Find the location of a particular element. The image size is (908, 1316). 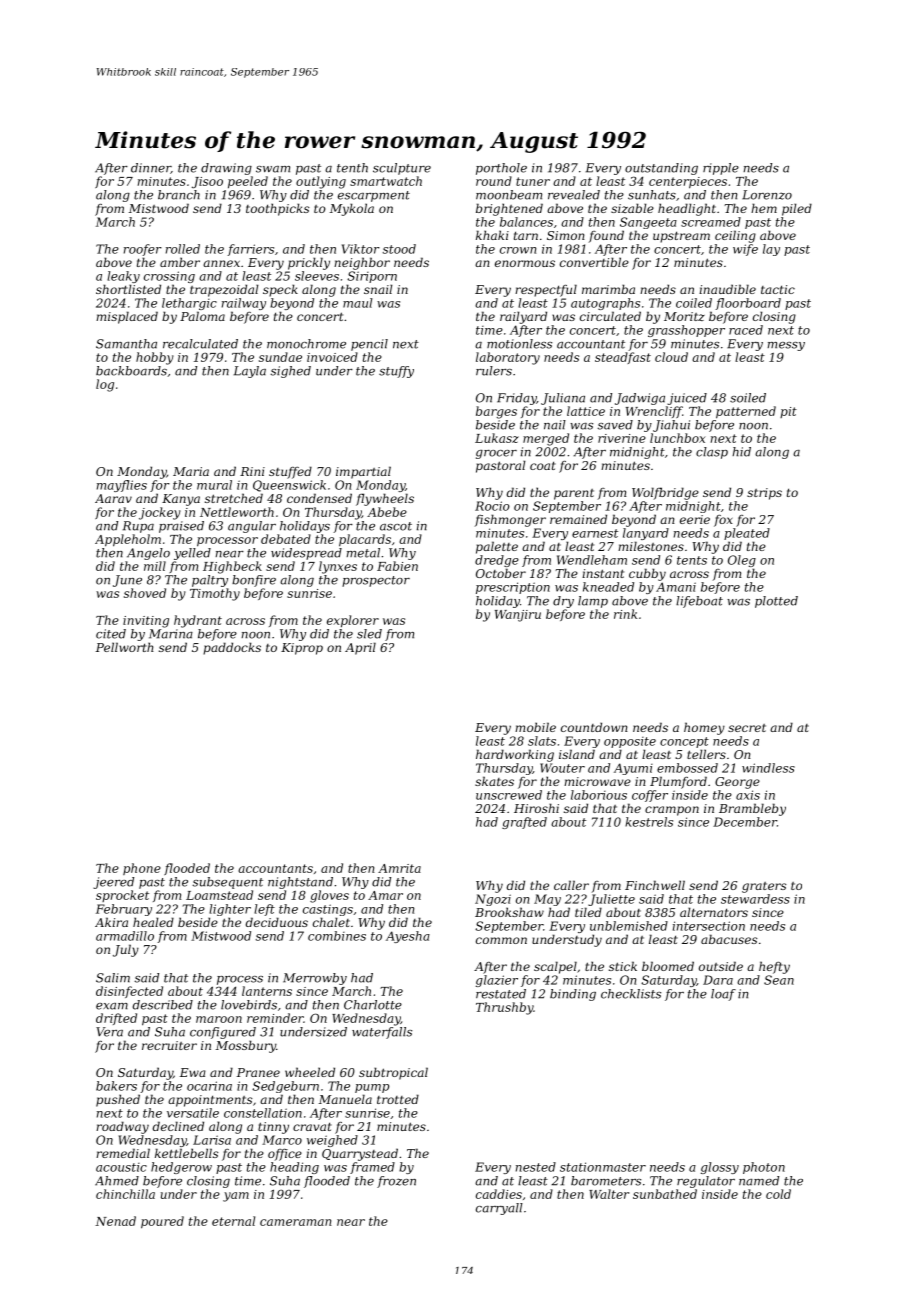

subsequent is located at coordinates (227, 883).
